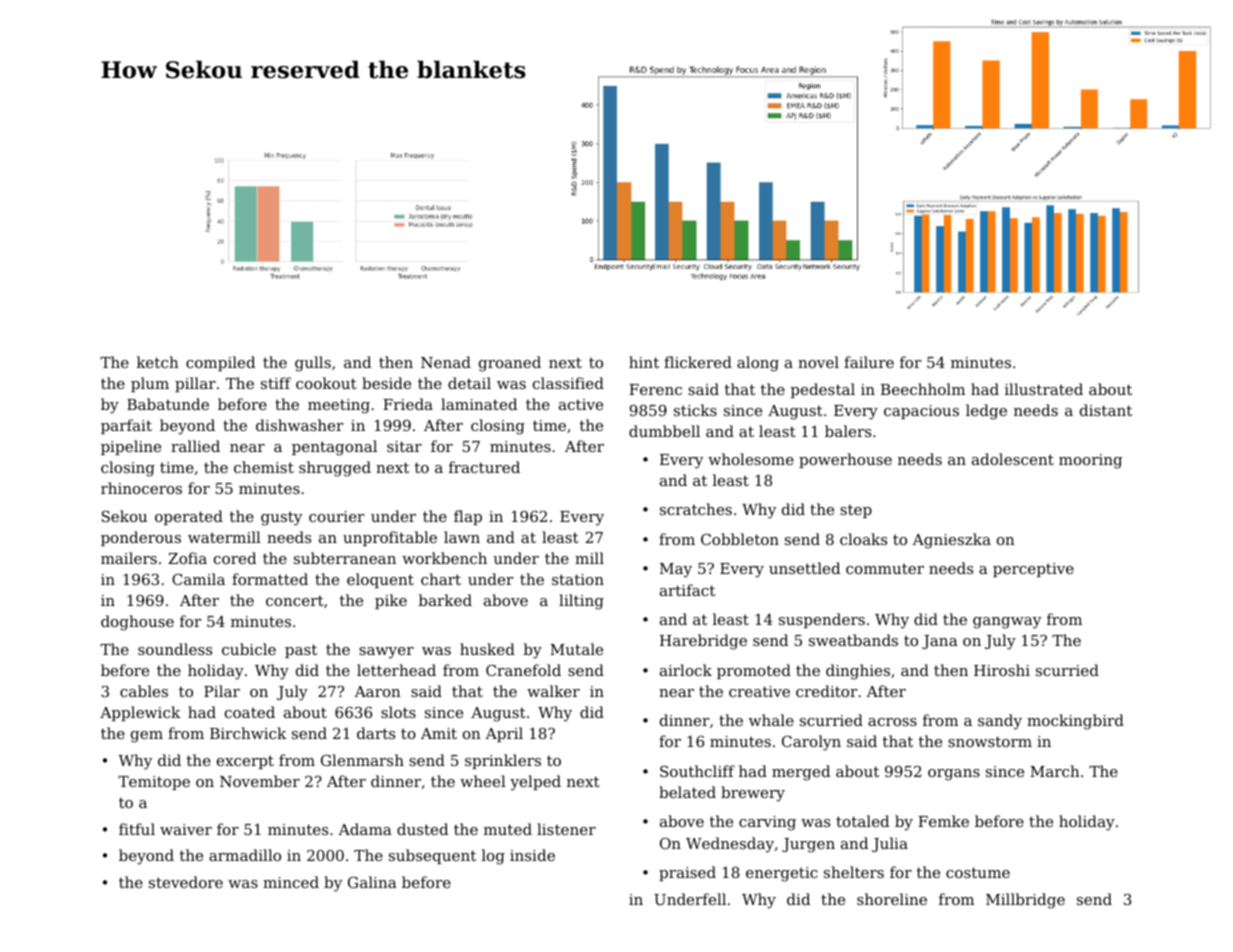 Image resolution: width=1233 pixels, height=952 pixels. Describe the element at coordinates (686, 670) in the image. I see `airlock` at that location.
